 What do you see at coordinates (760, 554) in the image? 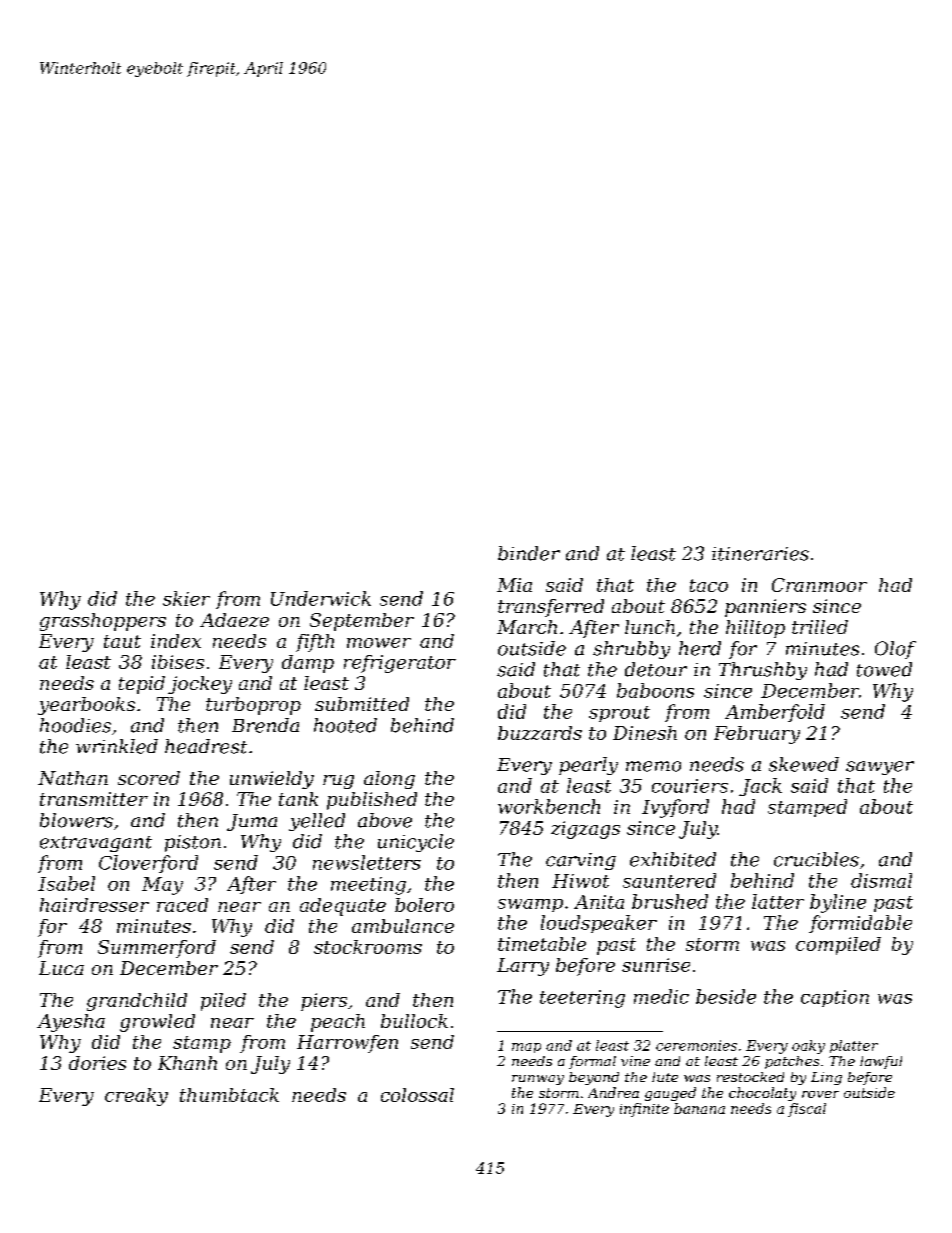
I see `itineraries` at bounding box center [760, 554].
